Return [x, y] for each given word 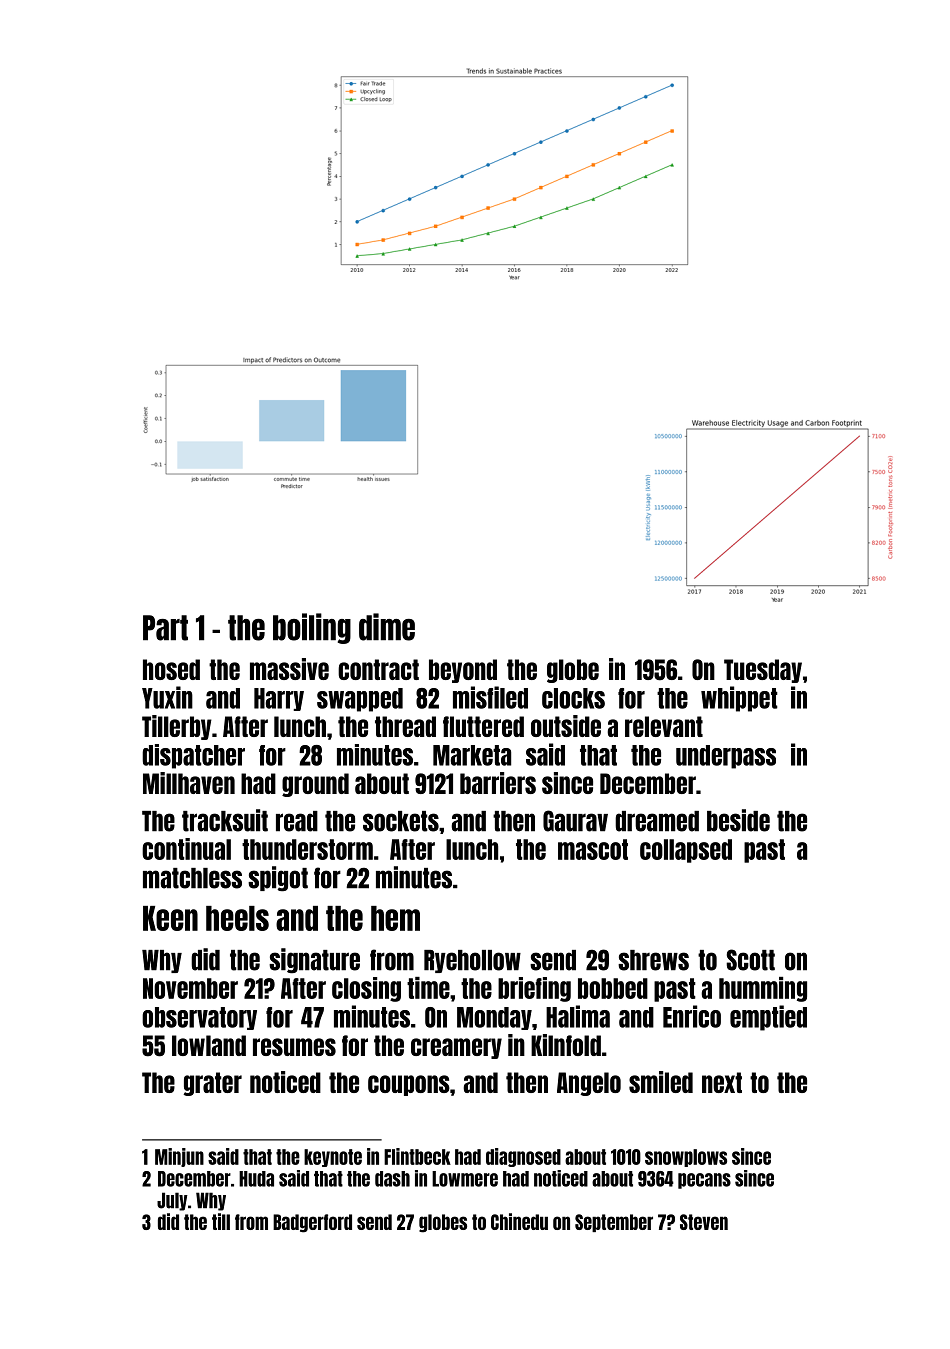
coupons [409, 1085]
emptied [768, 1018]
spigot [278, 879]
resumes [294, 1047]
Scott [750, 960]
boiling [312, 628]
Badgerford [312, 1223]
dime [387, 627]
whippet [739, 699]
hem [395, 918]
